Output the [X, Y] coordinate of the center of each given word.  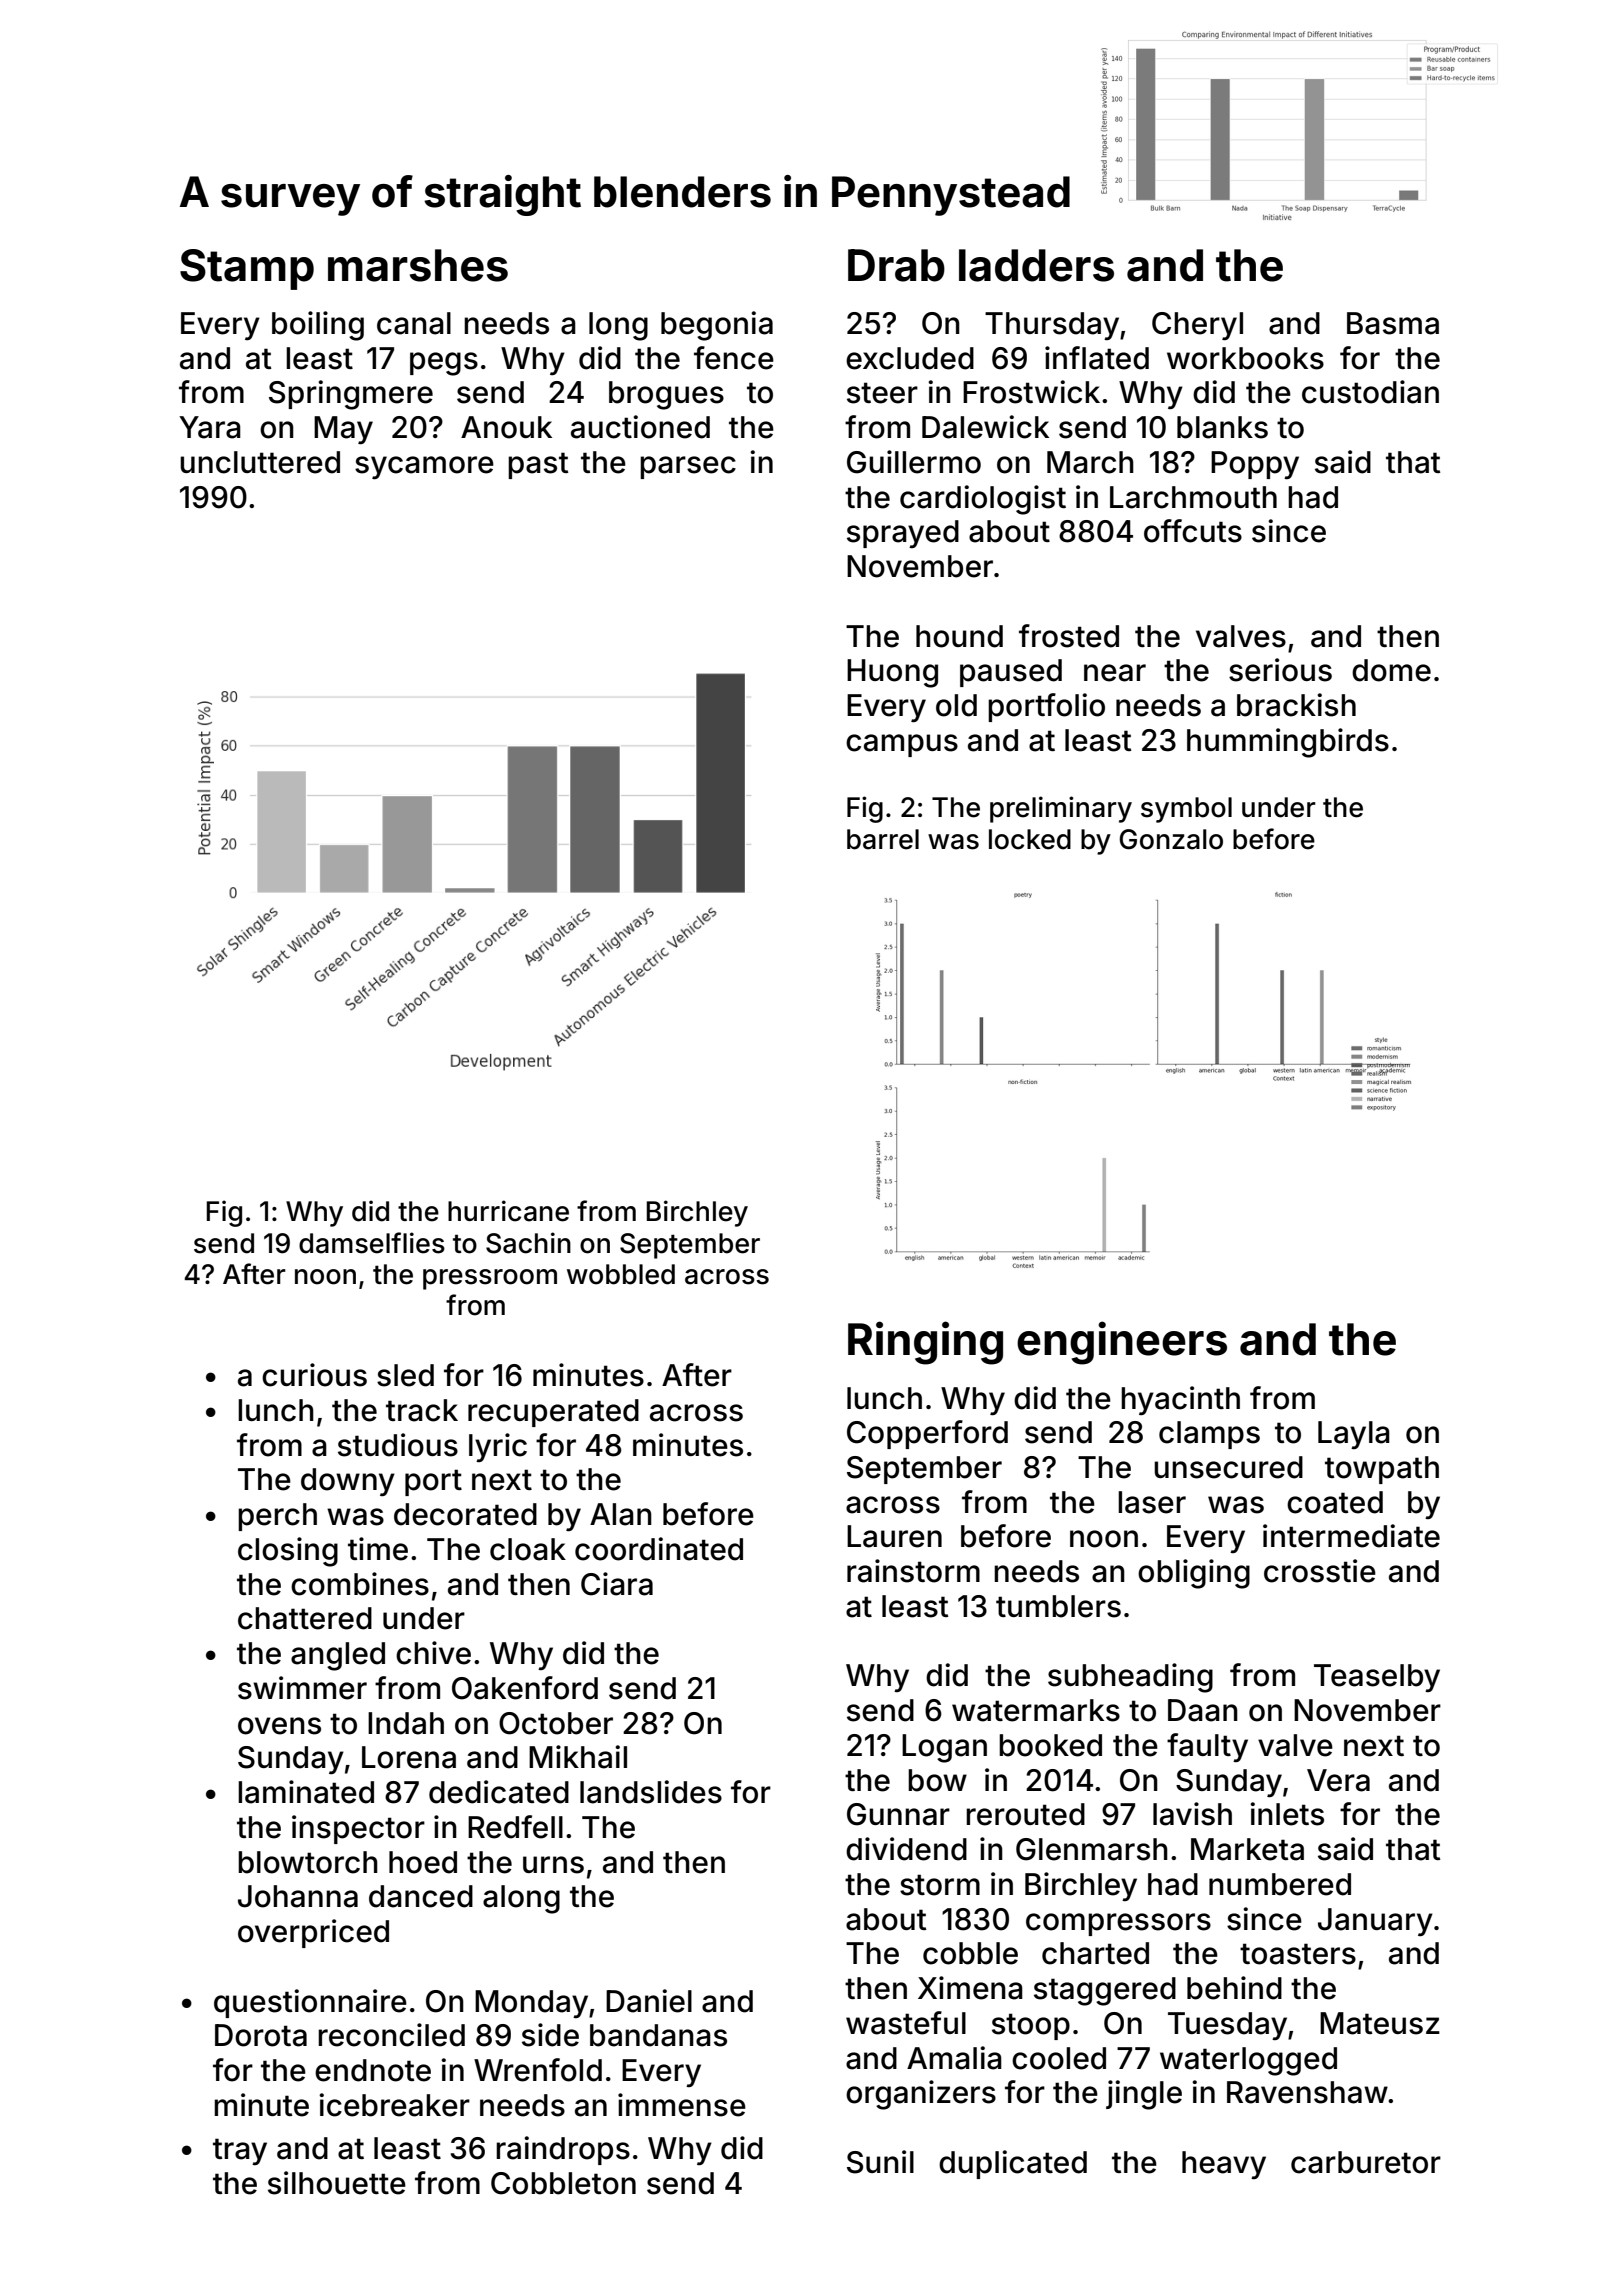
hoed [423, 1862]
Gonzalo [1171, 839]
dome [1391, 670]
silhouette [337, 2183]
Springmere [351, 395]
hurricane [508, 1211]
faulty [1207, 1747]
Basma [1393, 323]
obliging [1194, 1574]
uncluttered [260, 462]
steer [882, 393]
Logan [944, 1748]
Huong [892, 673]
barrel [883, 839]
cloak [528, 1549]
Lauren [894, 1536]
